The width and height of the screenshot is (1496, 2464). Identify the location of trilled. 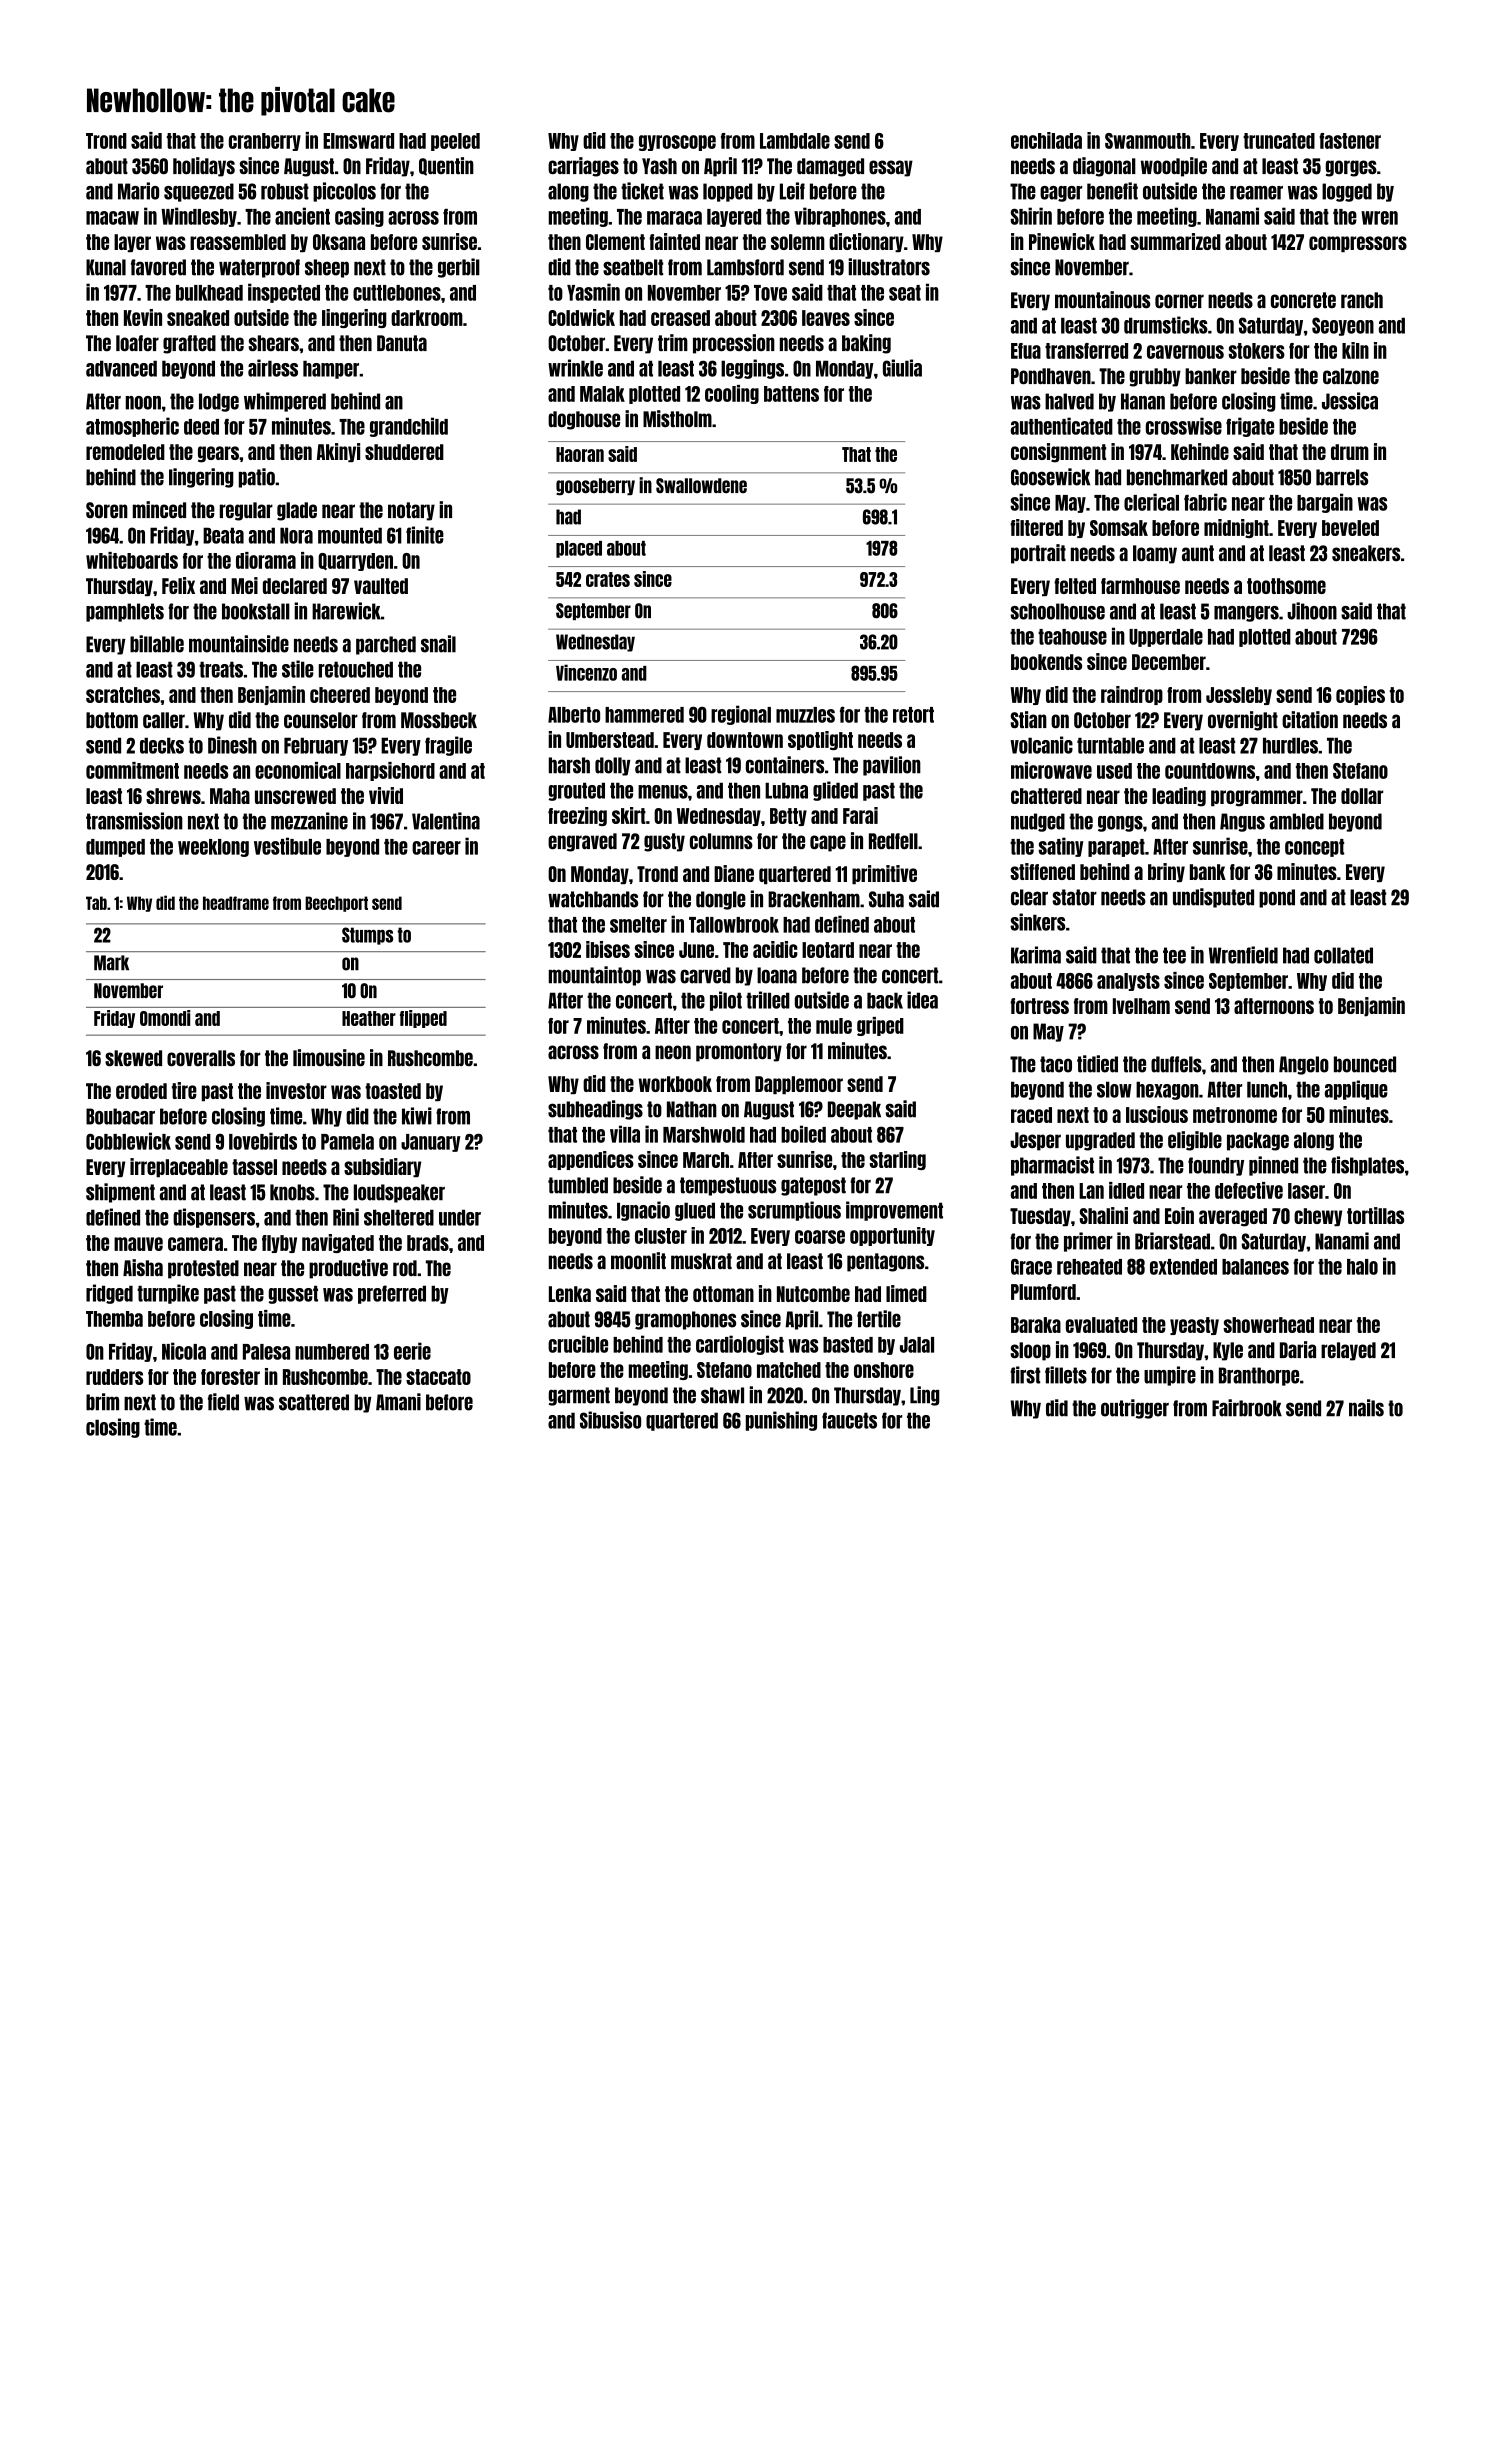
(768, 1000).
